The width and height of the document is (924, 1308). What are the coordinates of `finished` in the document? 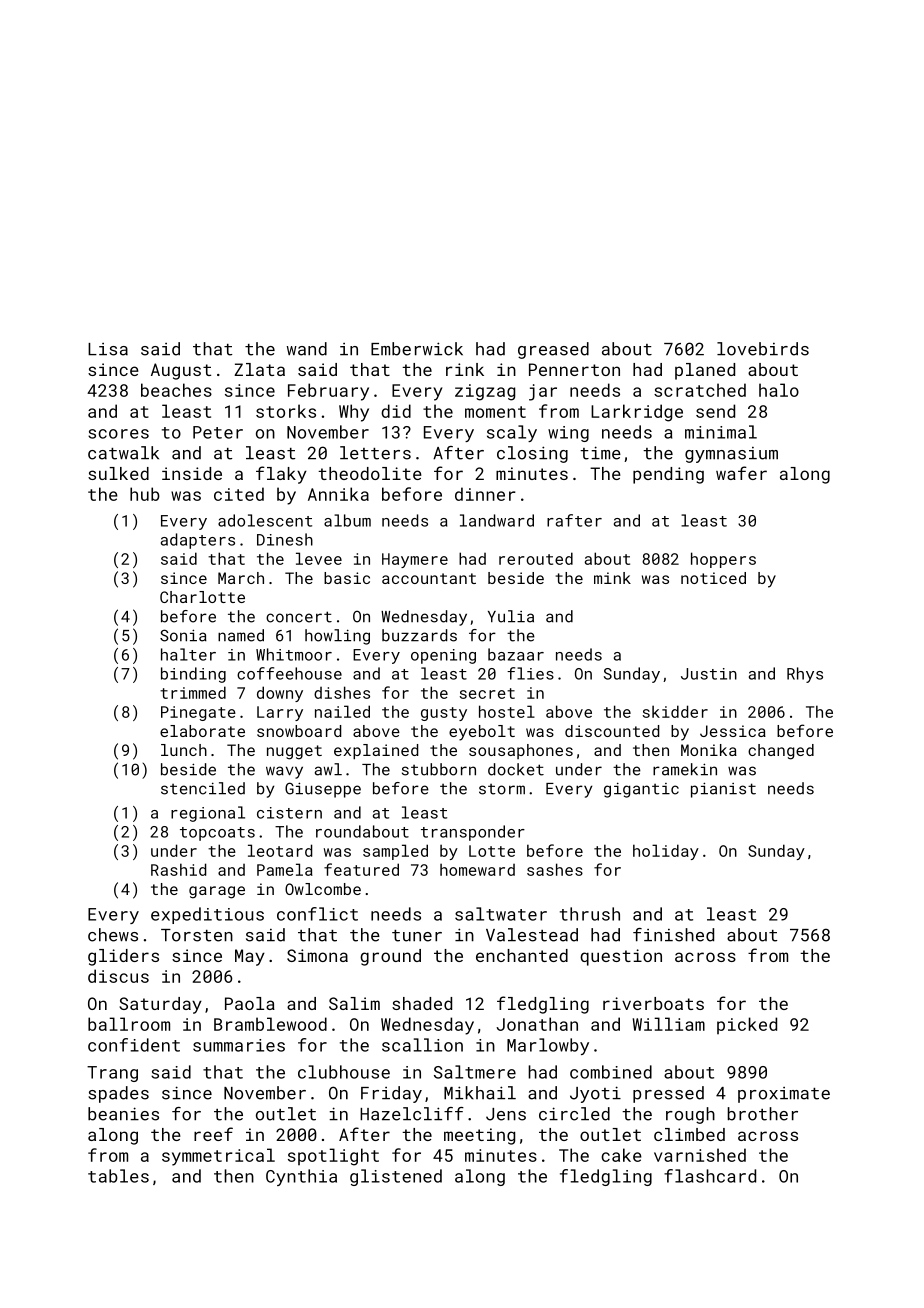 It's located at (673, 935).
